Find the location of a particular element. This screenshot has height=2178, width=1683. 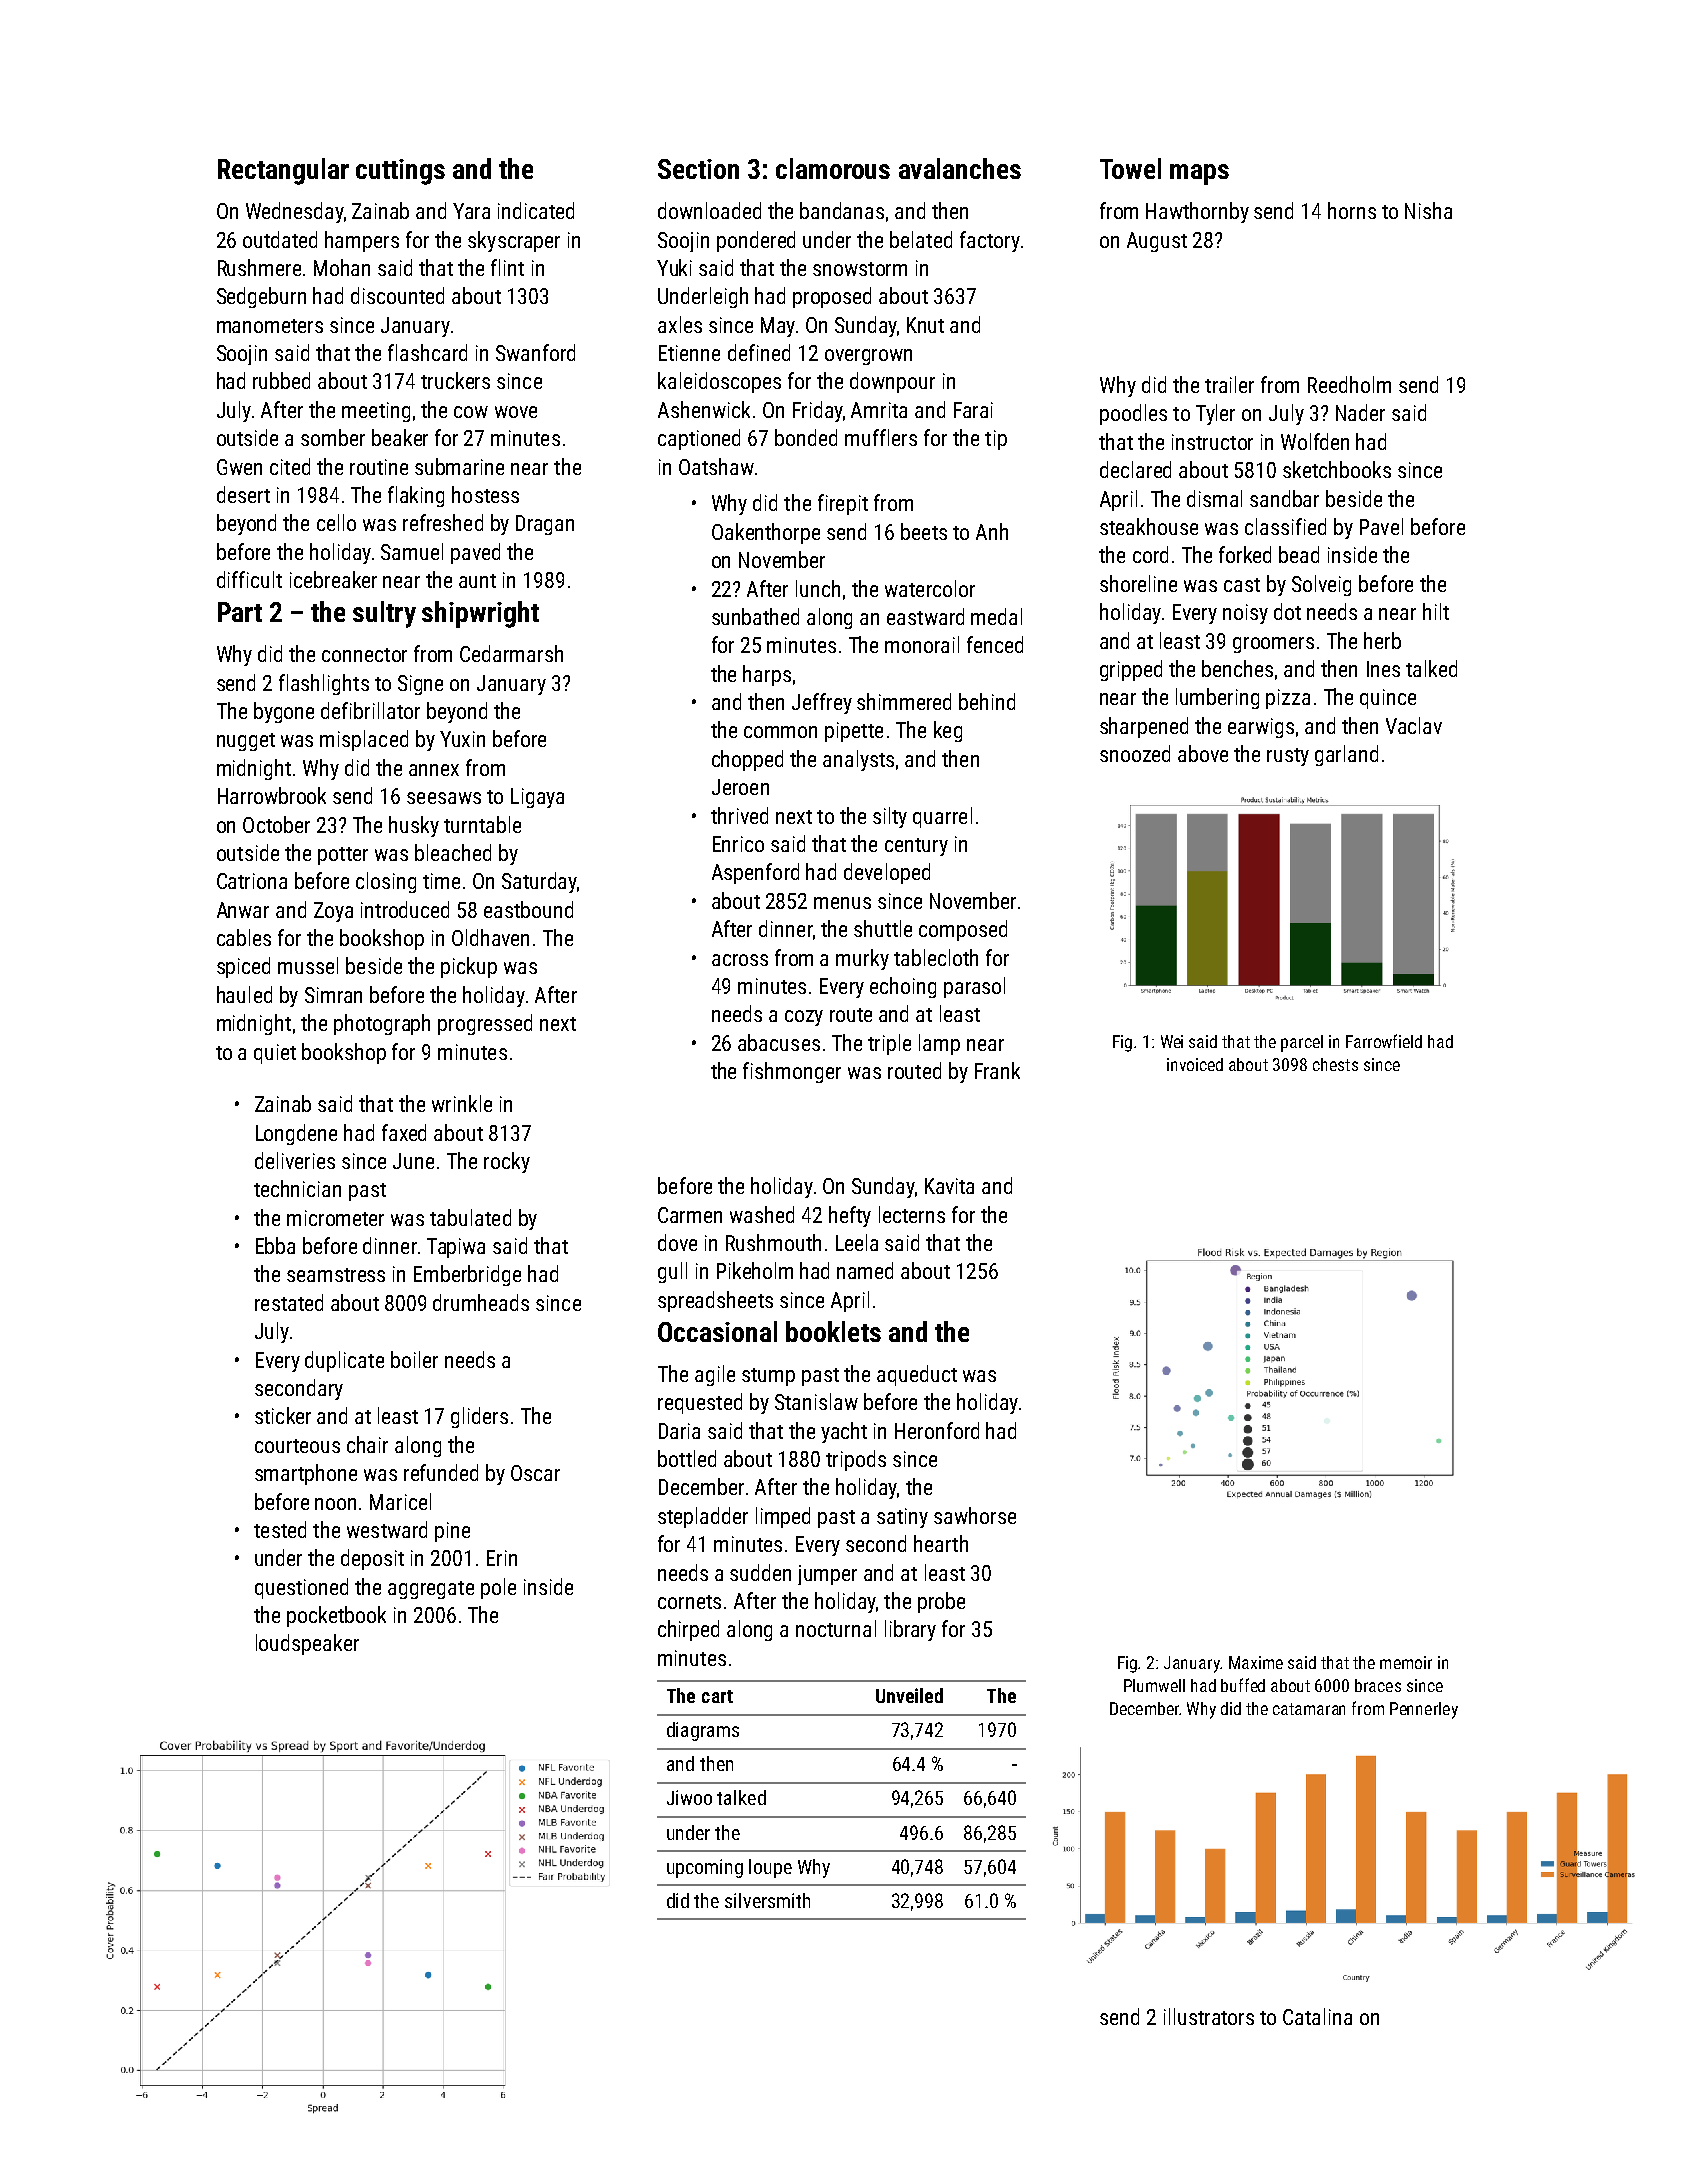

Hawthornby is located at coordinates (1197, 212).
